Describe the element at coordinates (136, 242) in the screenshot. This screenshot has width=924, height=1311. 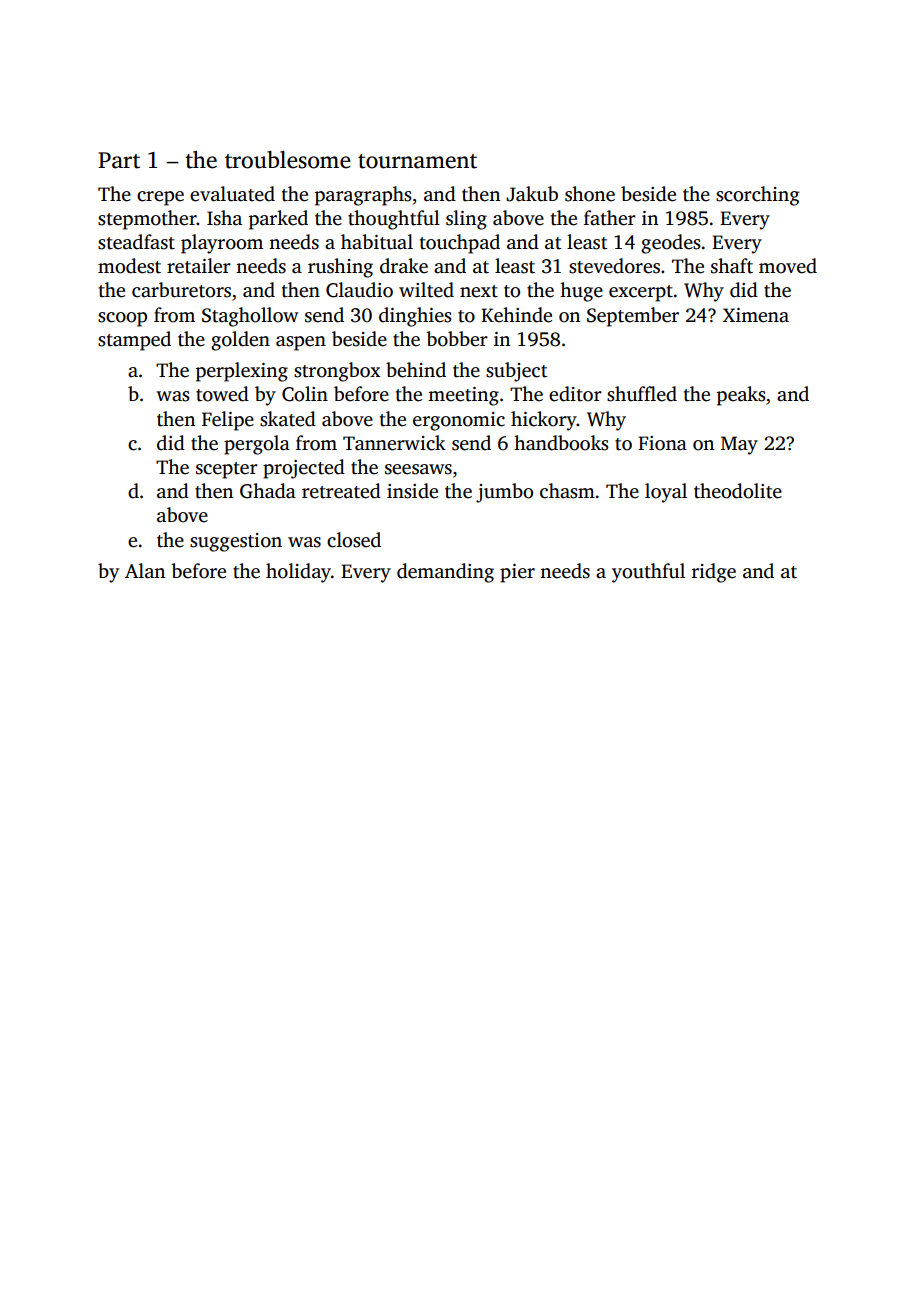
I see `steadfast` at that location.
